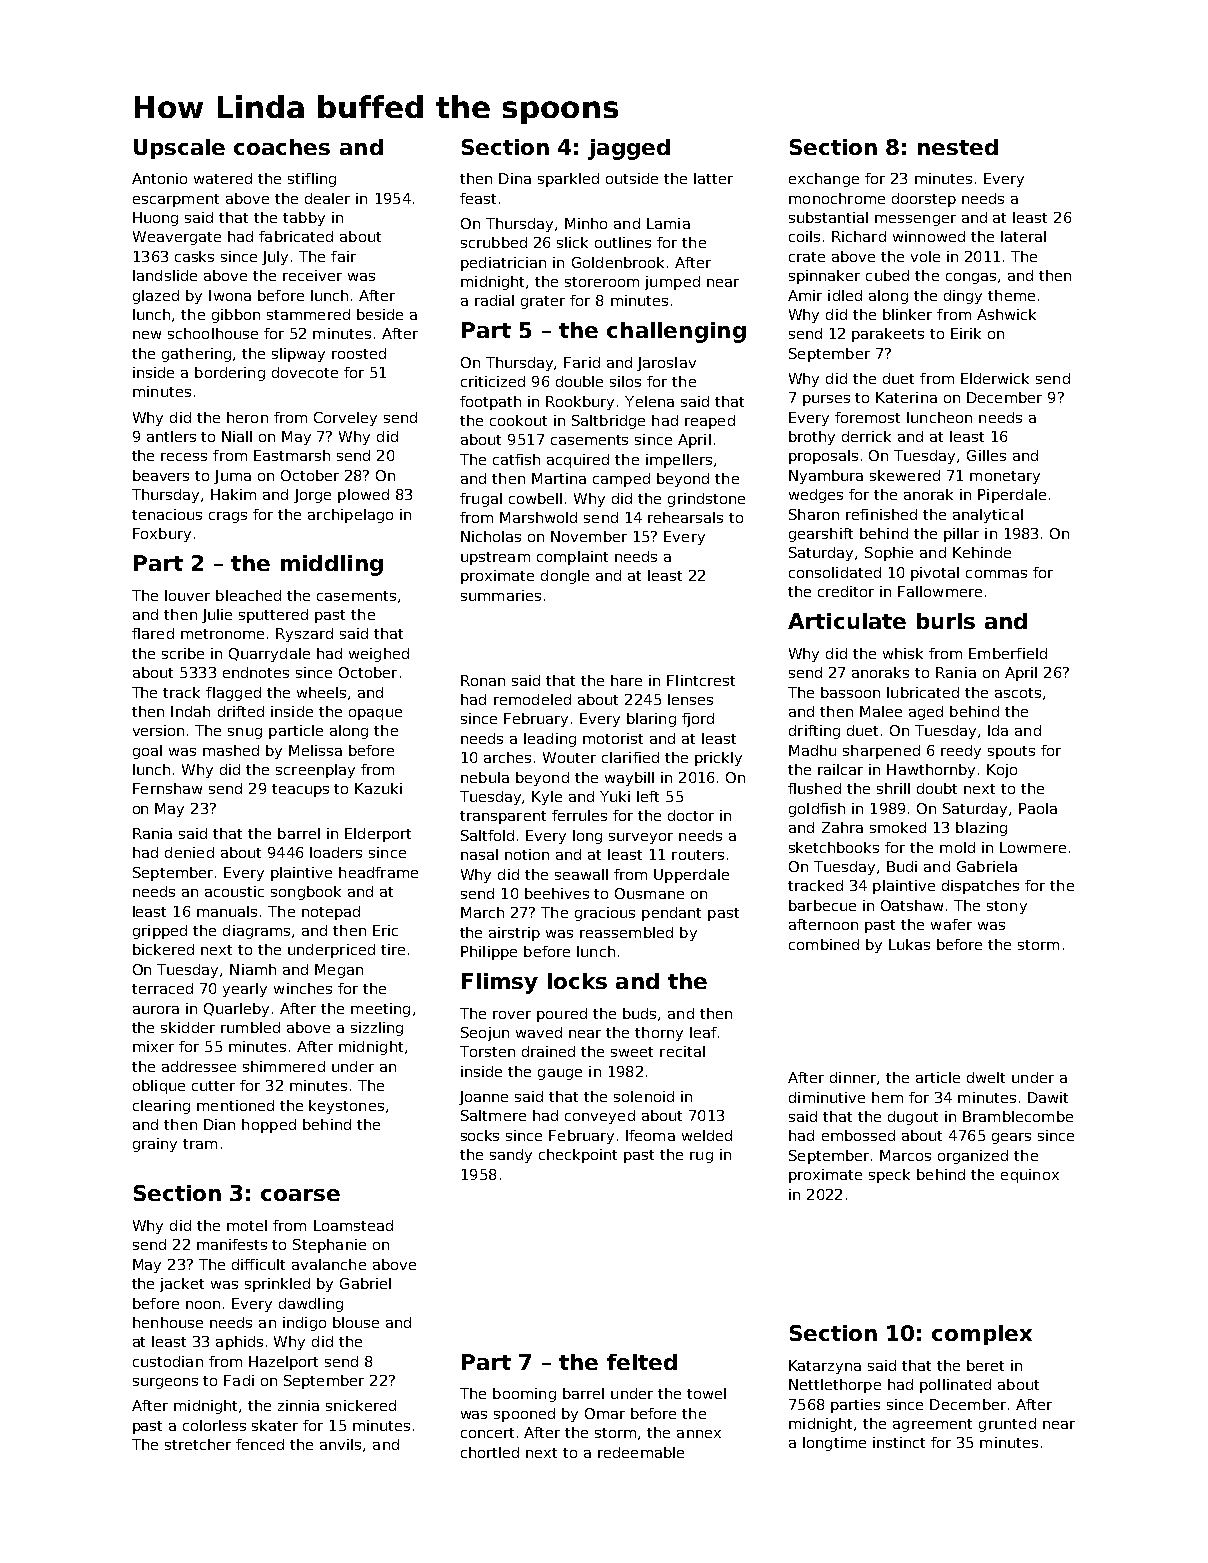  I want to click on Nyambura, so click(826, 477).
